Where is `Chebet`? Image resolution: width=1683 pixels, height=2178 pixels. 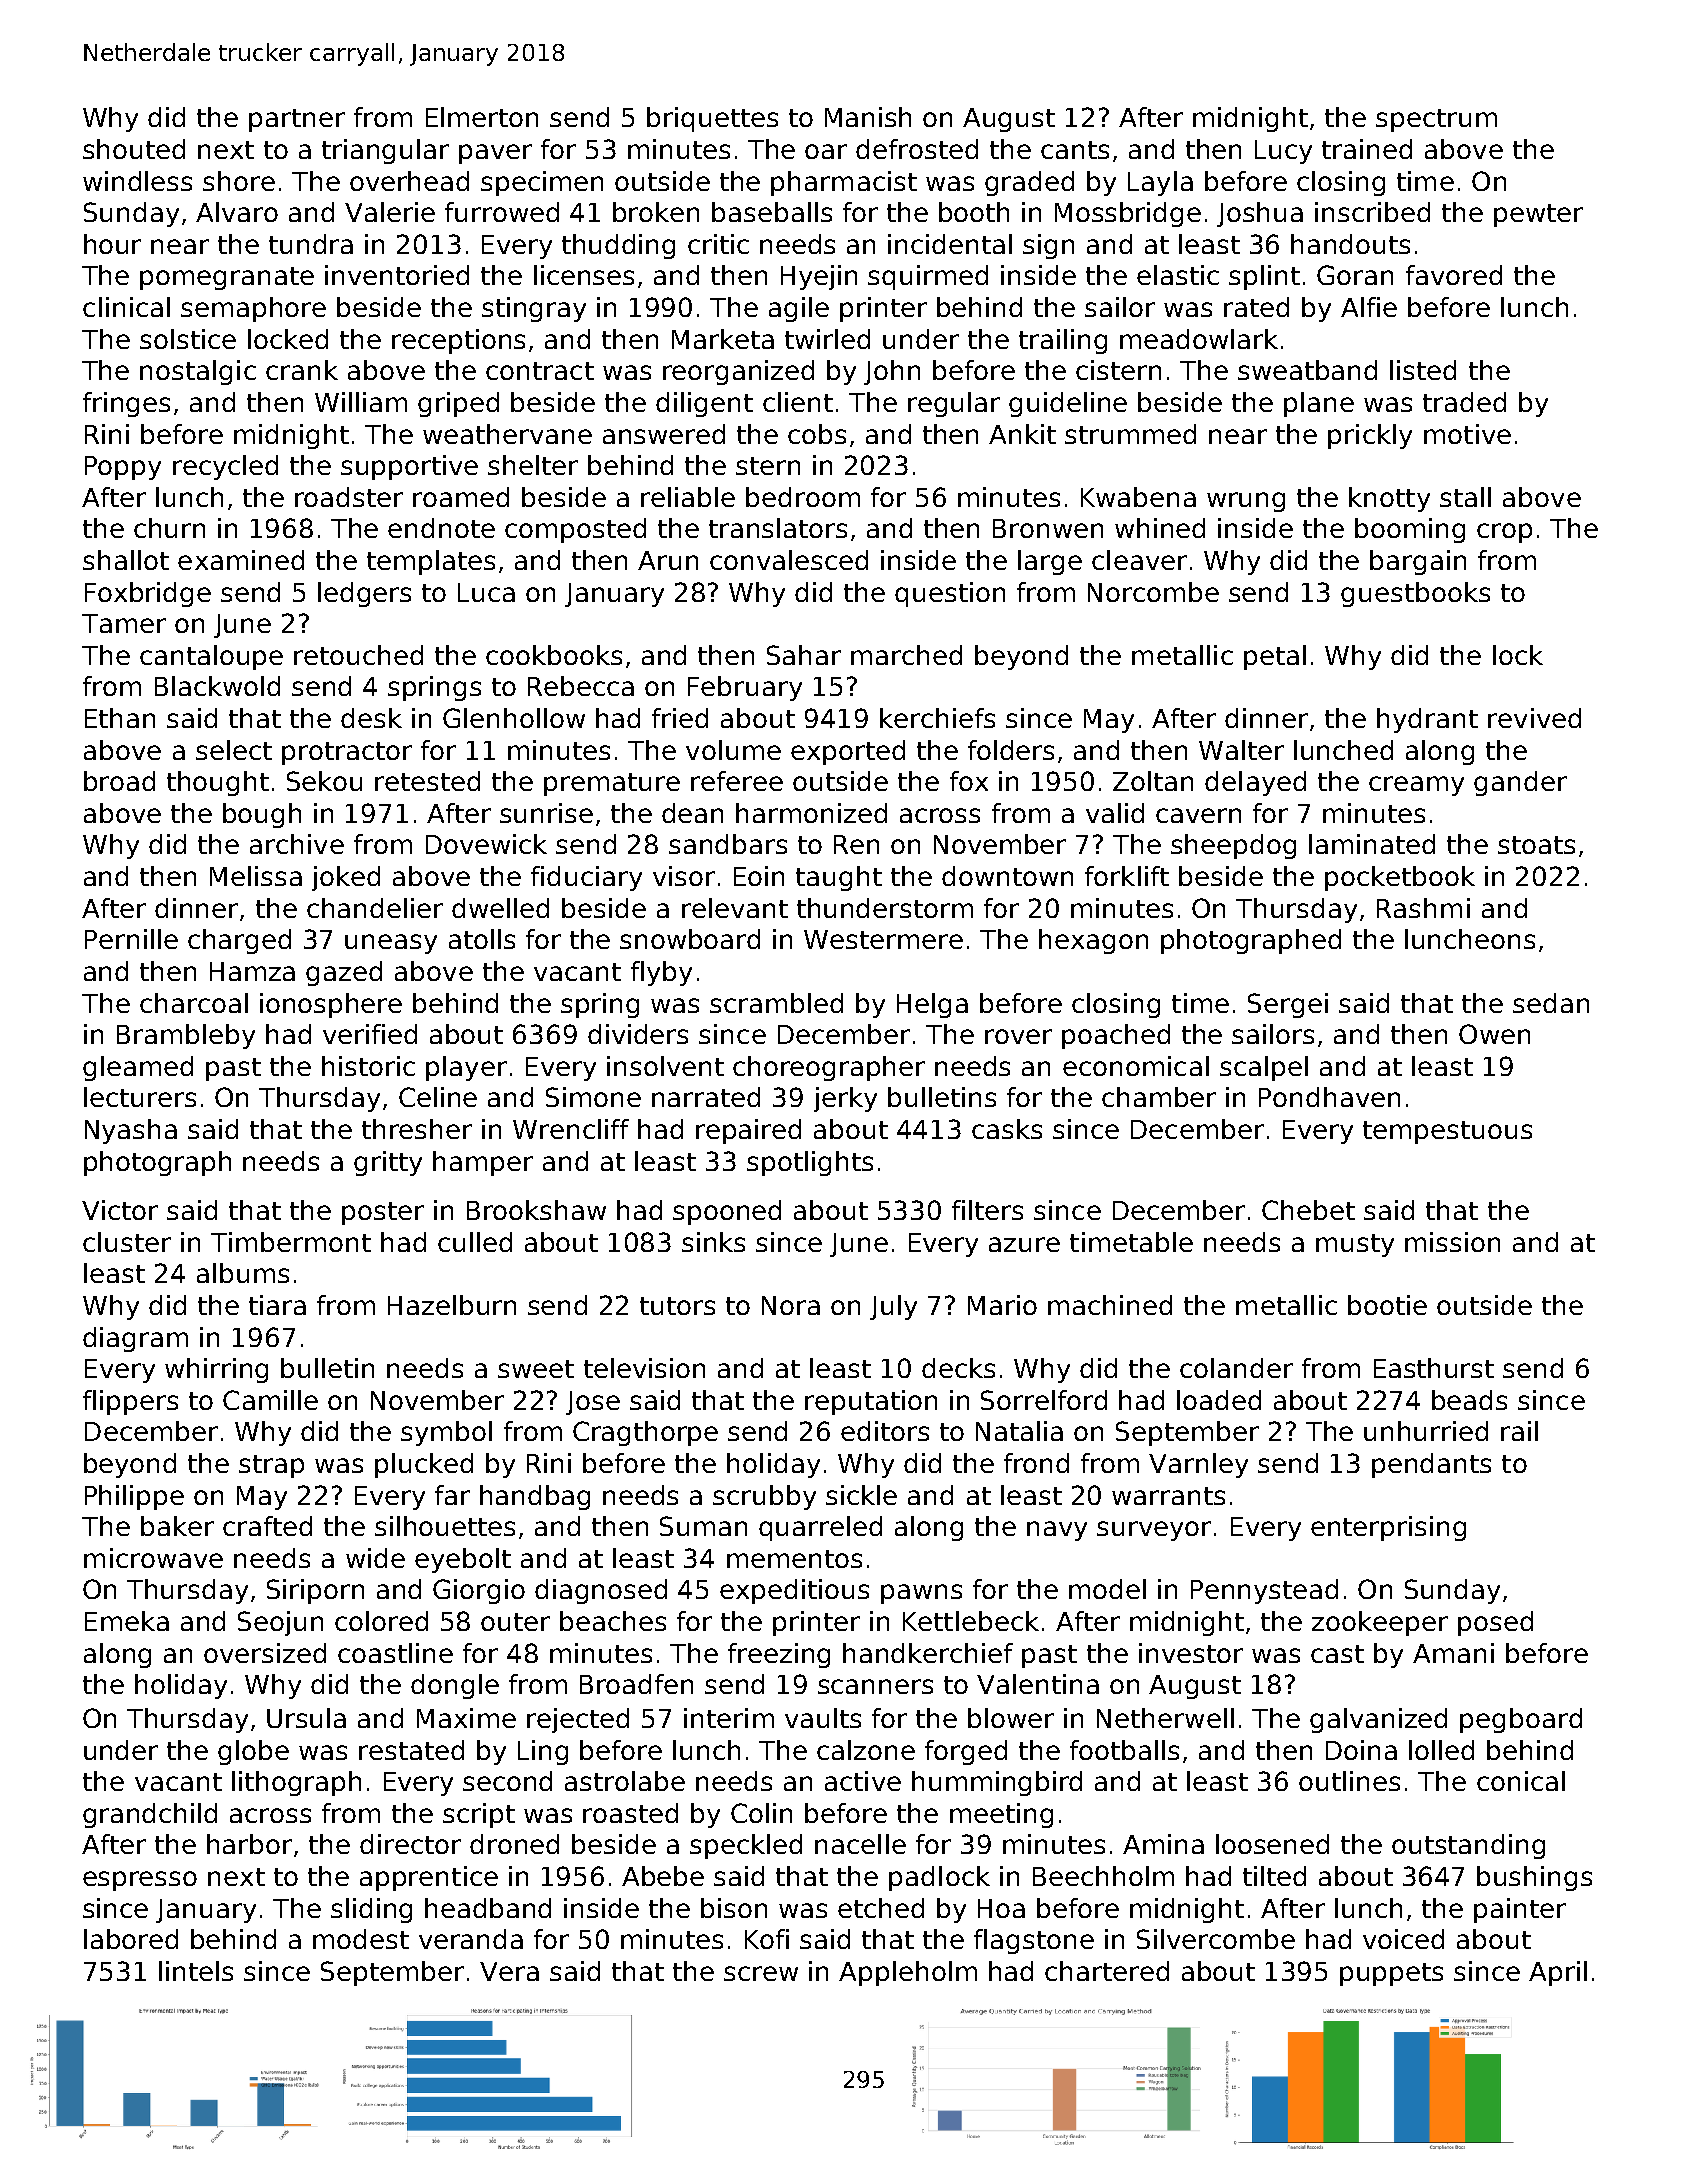 Chebet is located at coordinates (1308, 1210).
